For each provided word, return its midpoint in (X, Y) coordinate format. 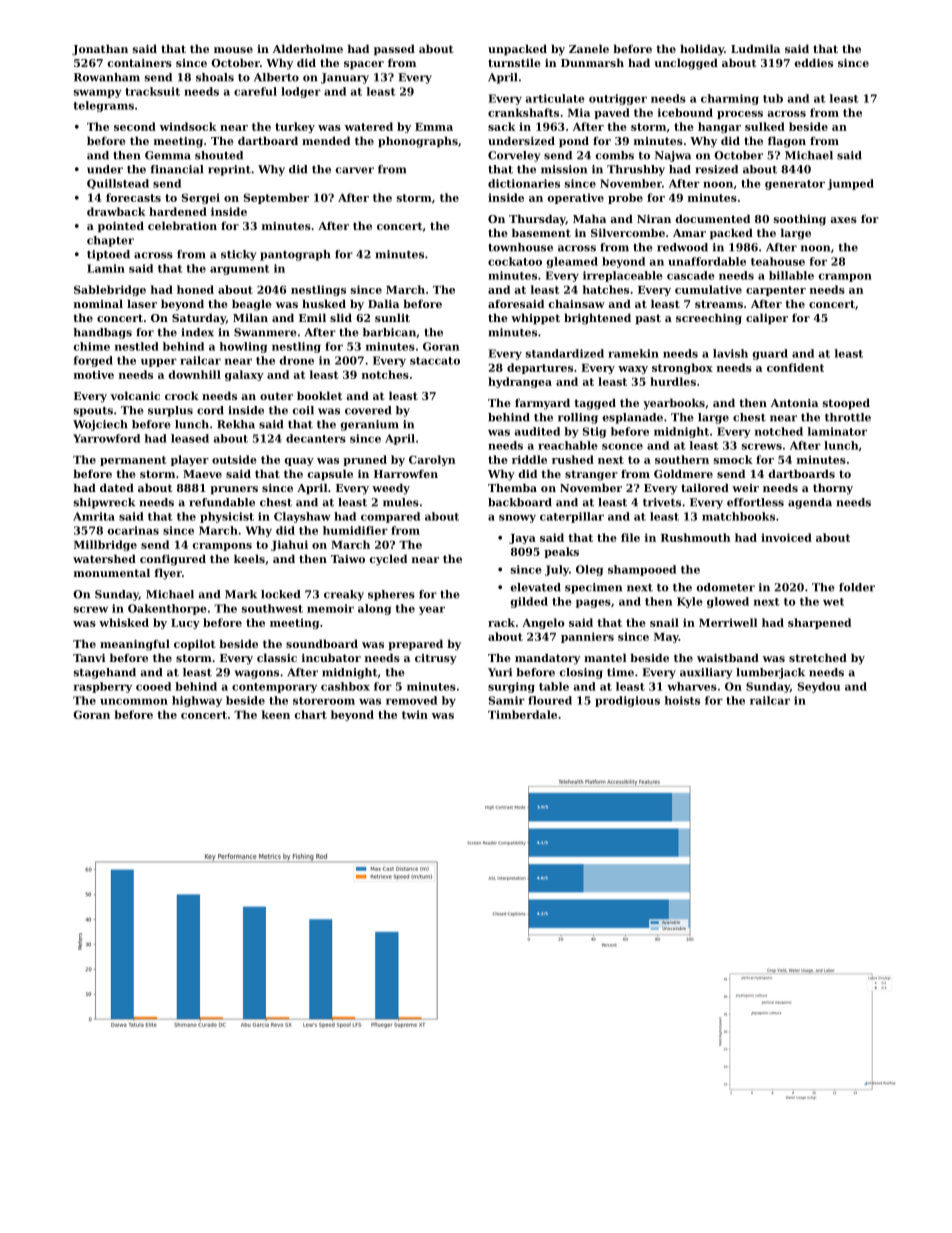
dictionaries (524, 183)
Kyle (690, 602)
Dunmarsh (592, 62)
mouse (233, 50)
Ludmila (755, 48)
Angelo (543, 623)
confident (795, 367)
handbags (102, 333)
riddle (529, 459)
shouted (219, 155)
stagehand (105, 673)
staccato (435, 361)
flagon (787, 142)
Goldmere (683, 473)
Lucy (185, 624)
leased (190, 438)
